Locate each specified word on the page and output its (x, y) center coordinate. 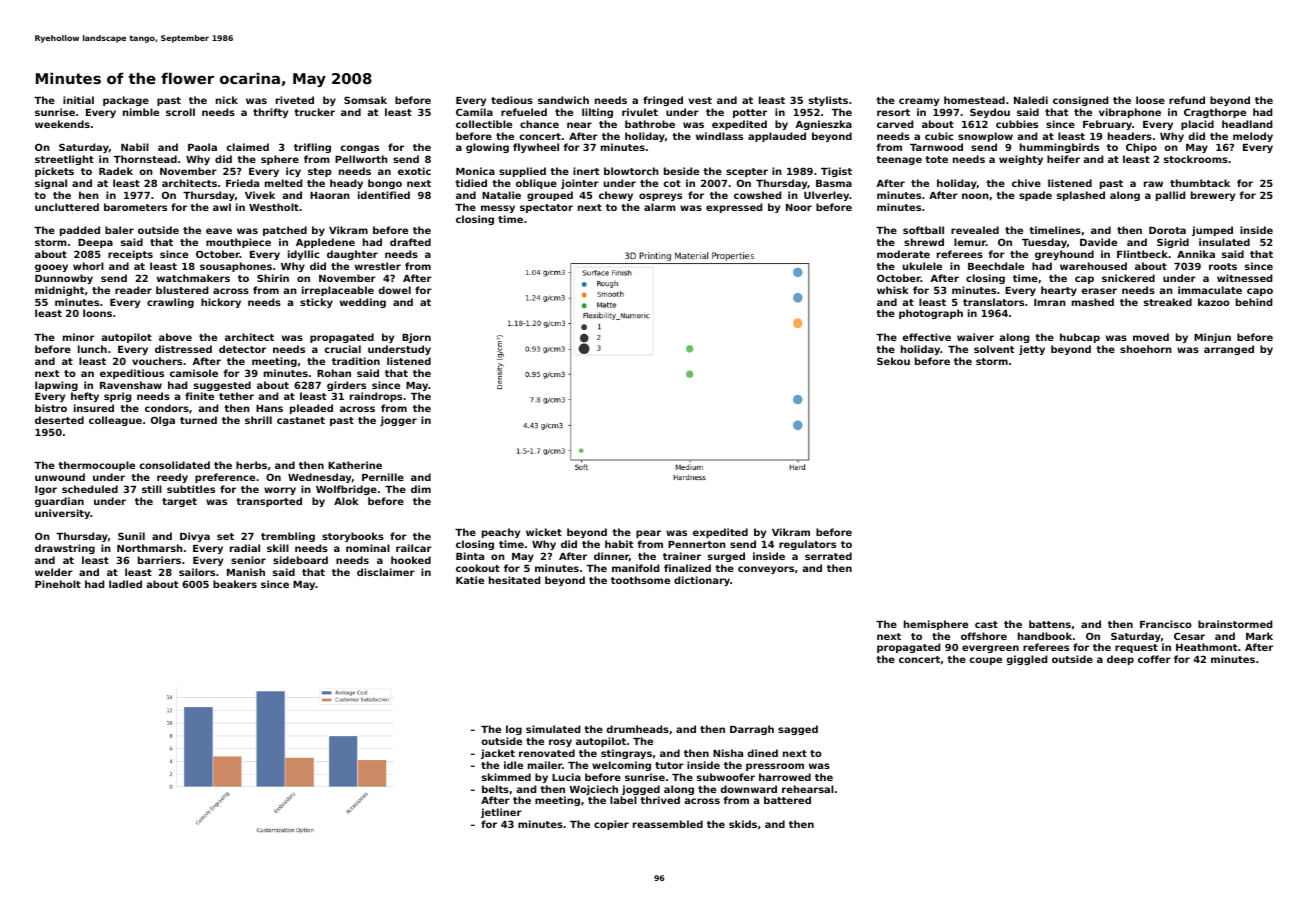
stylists (828, 101)
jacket (498, 754)
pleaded (311, 409)
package (126, 101)
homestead (974, 100)
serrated (828, 556)
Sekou (893, 361)
